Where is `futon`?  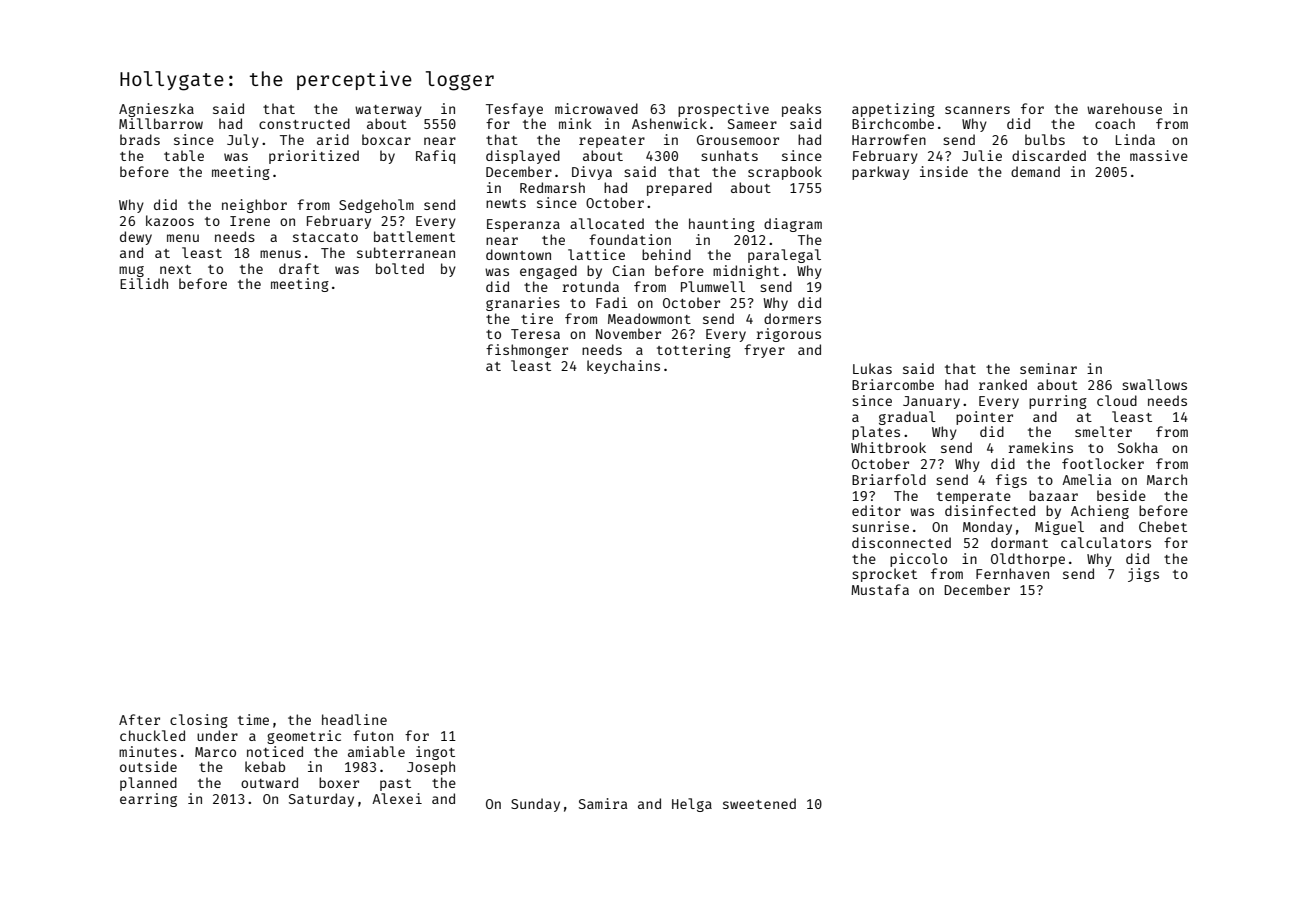 futon is located at coordinates (373, 735).
